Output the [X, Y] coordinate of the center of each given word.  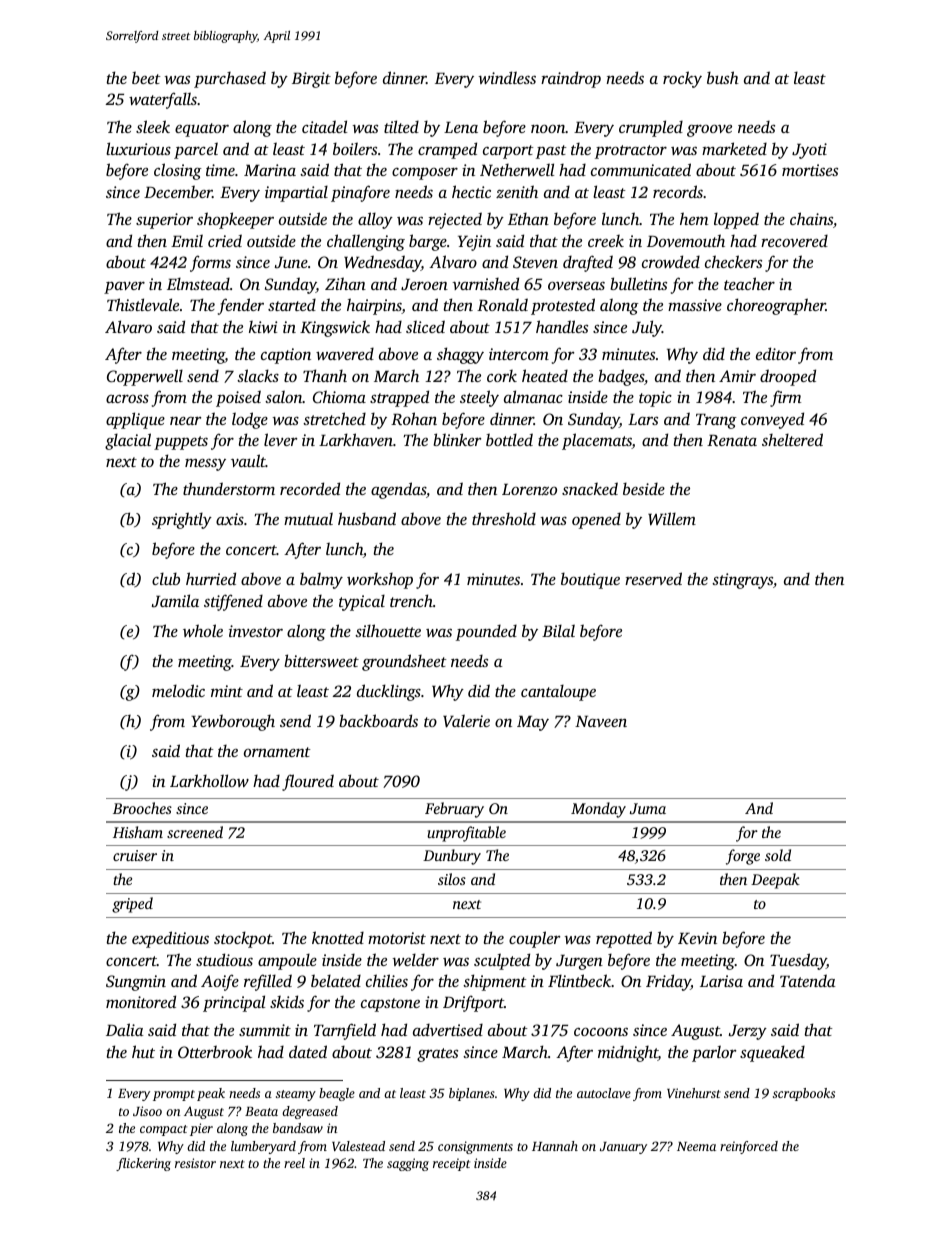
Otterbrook [215, 1052]
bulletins [638, 283]
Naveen [601, 721]
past [551, 152]
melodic [178, 690]
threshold [504, 518]
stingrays [742, 581]
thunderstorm [229, 488]
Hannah [555, 1146]
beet [146, 77]
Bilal [558, 630]
